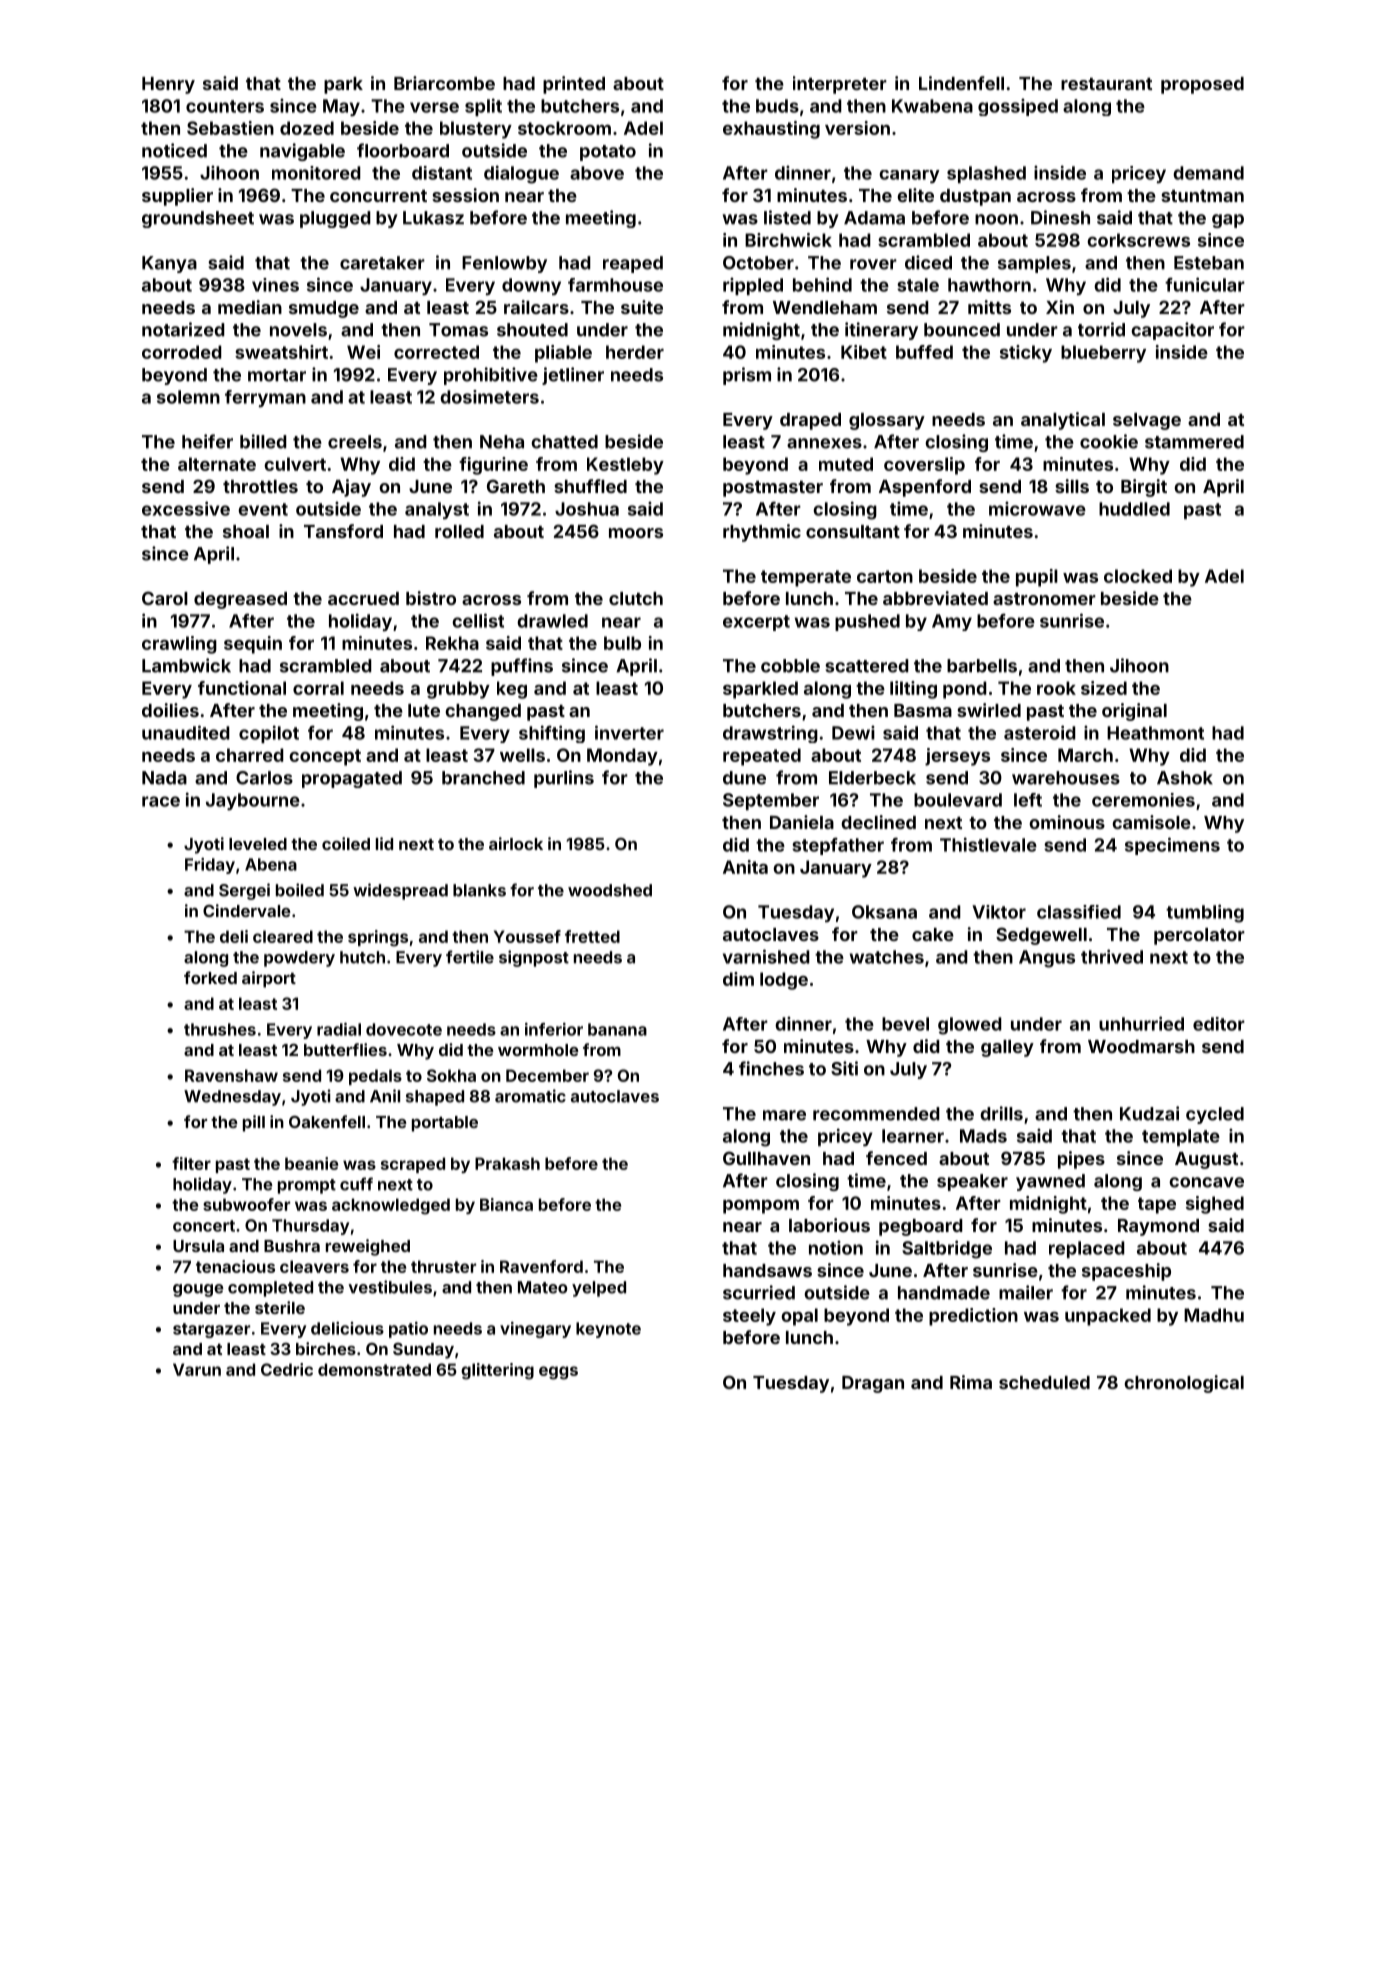 This page has width=1386, height=1969. Describe the element at coordinates (1172, 846) in the page. I see `specimens` at that location.
